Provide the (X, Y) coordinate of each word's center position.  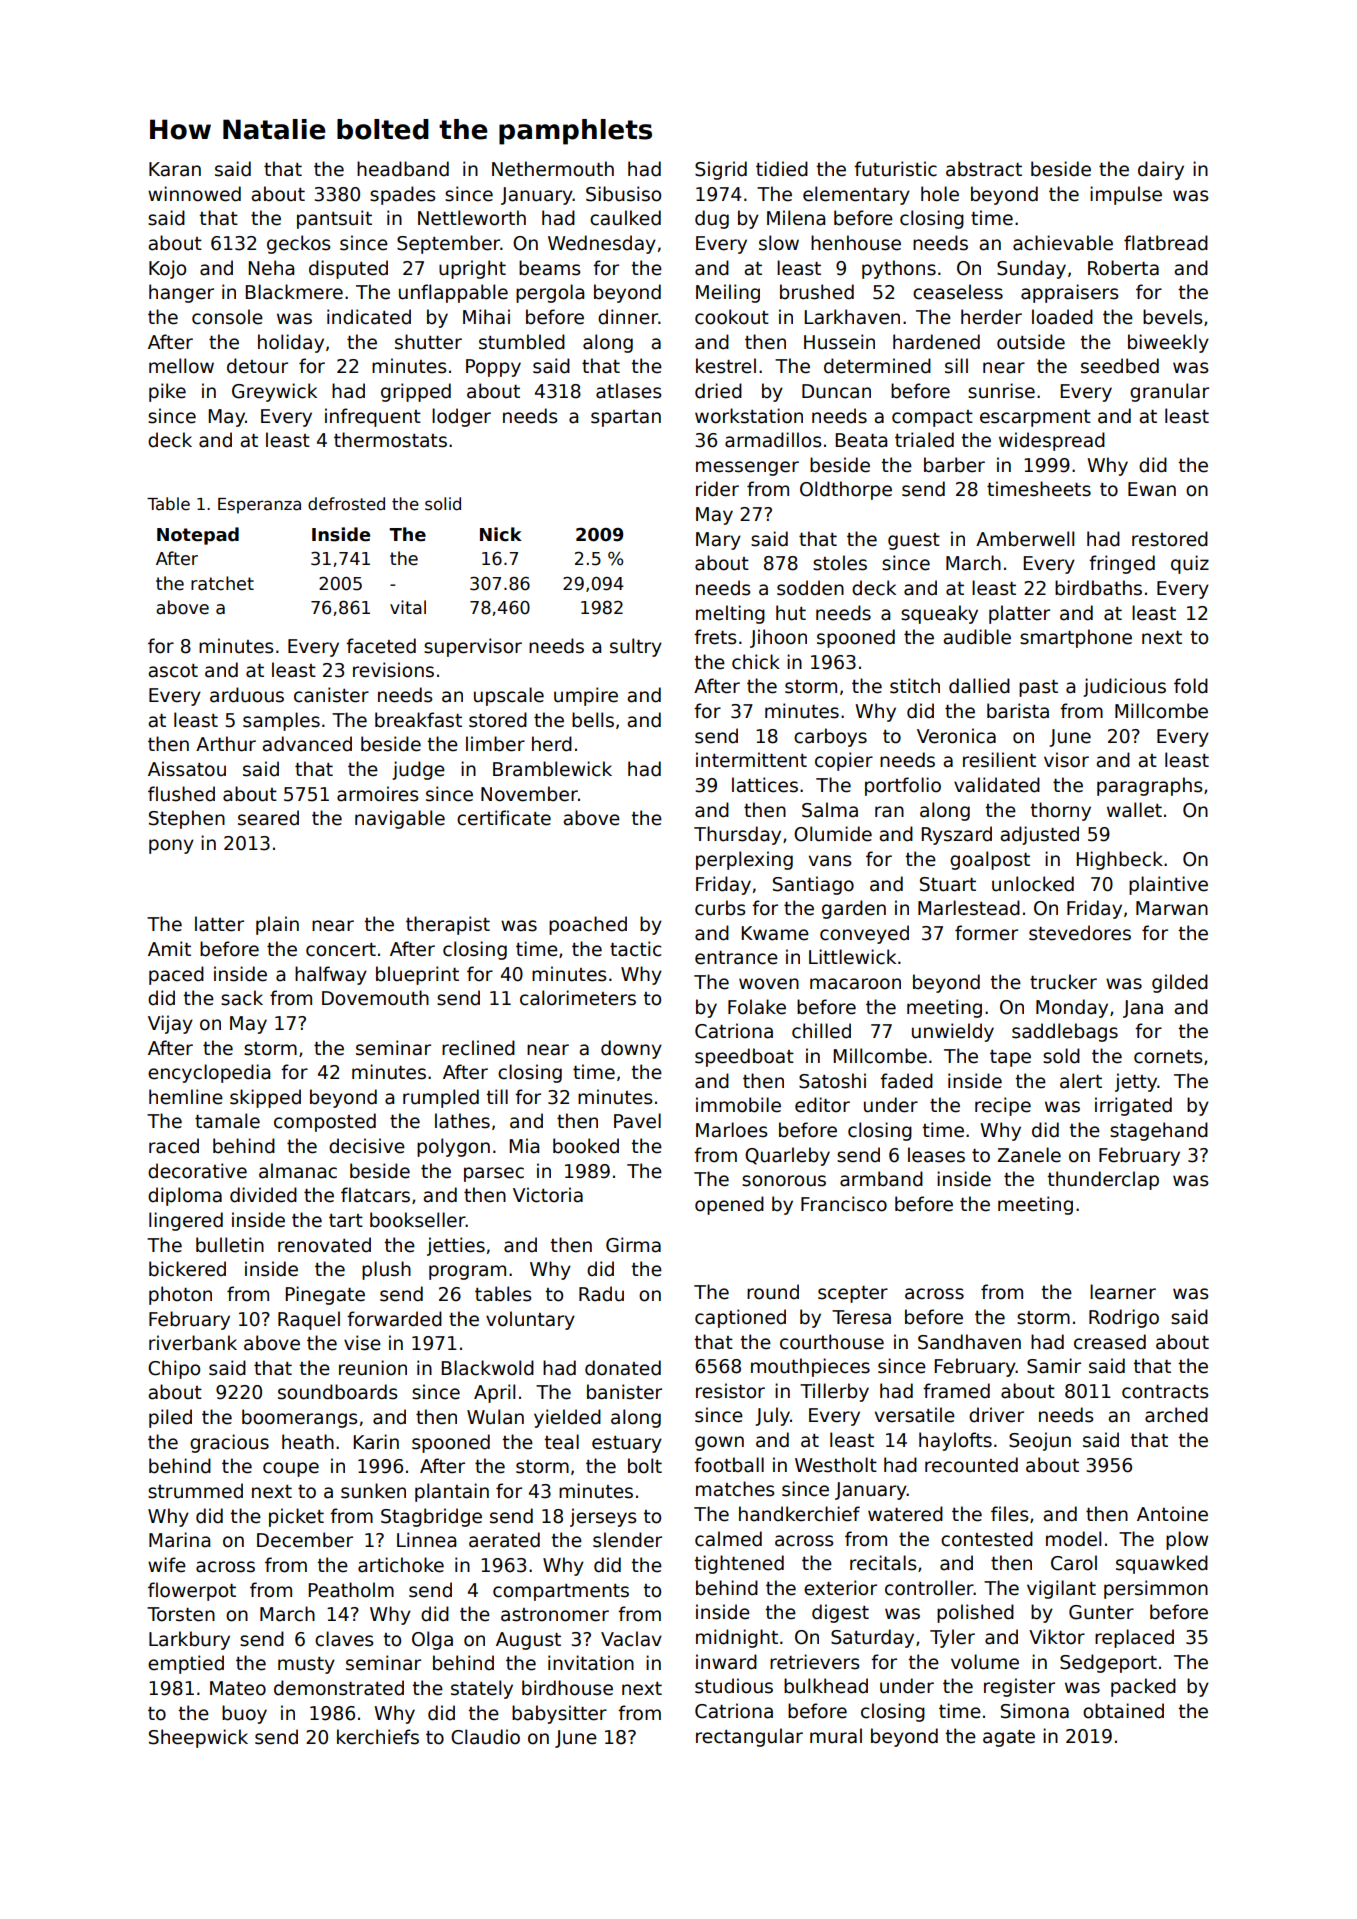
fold (1191, 686)
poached (588, 925)
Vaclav (631, 1639)
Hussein (839, 342)
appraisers (1070, 293)
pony (171, 846)
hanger (181, 293)
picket (296, 1517)
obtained (1123, 1711)
